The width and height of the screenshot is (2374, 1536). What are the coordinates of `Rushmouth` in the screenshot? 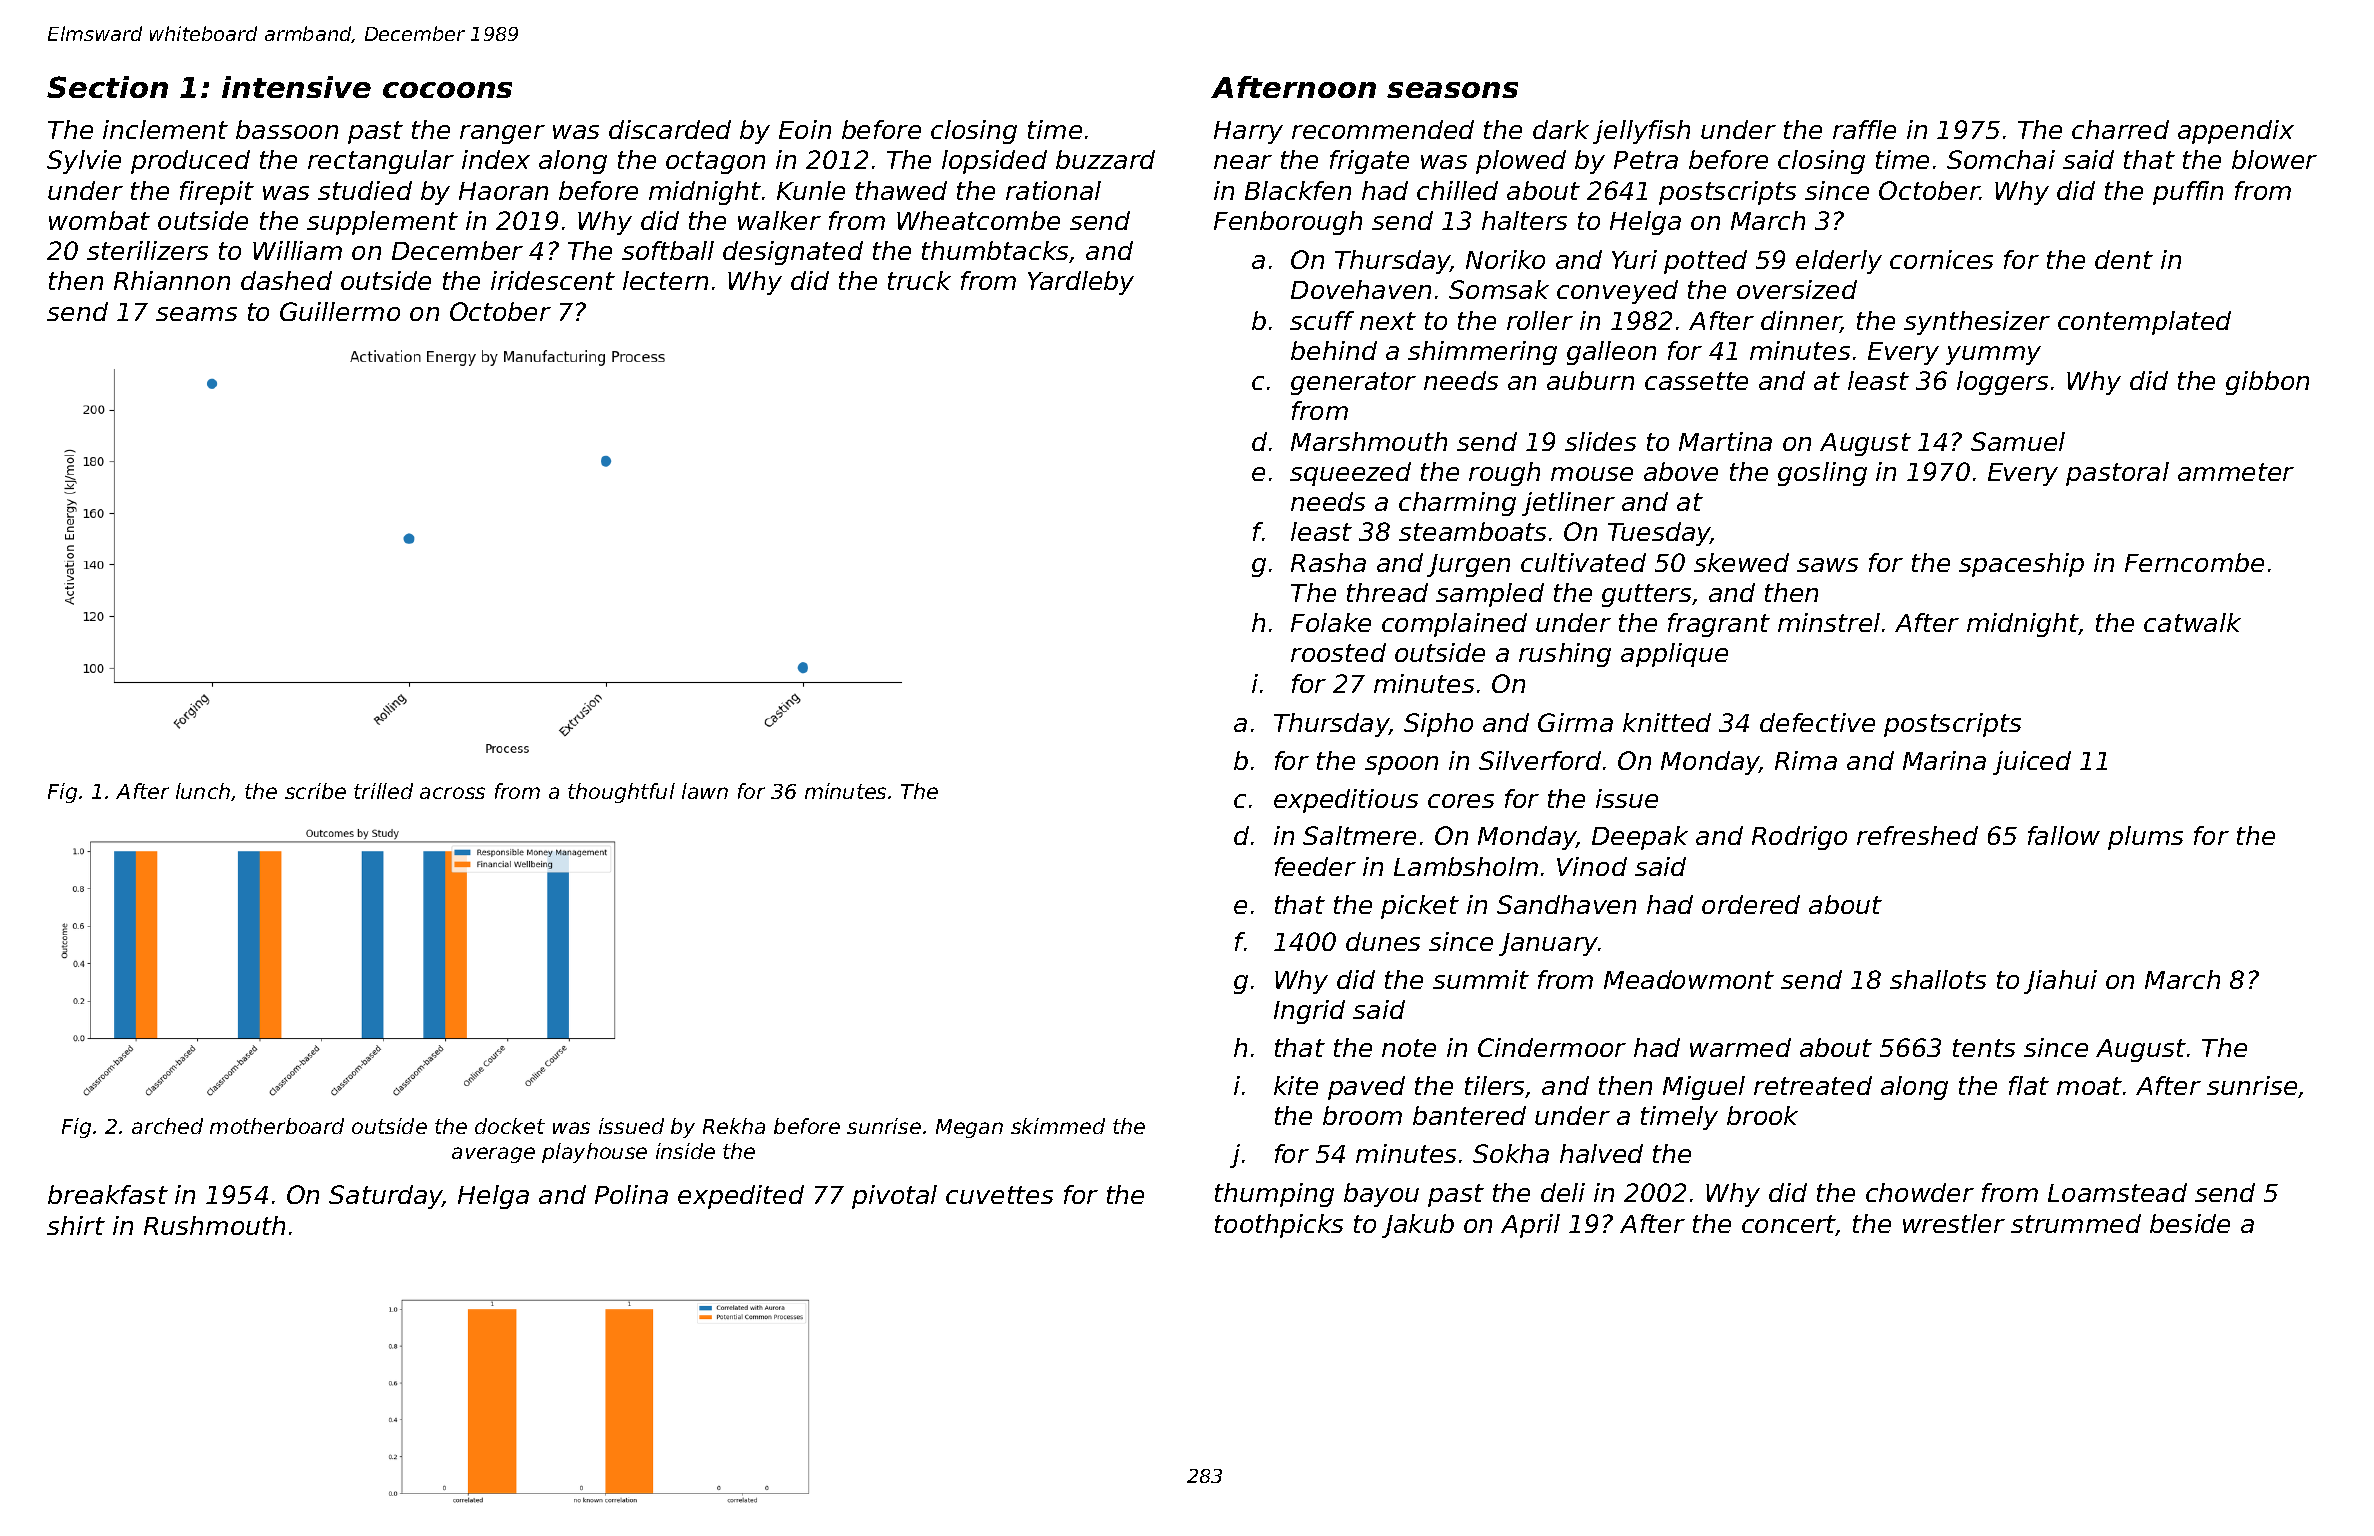 It's located at (214, 1225).
